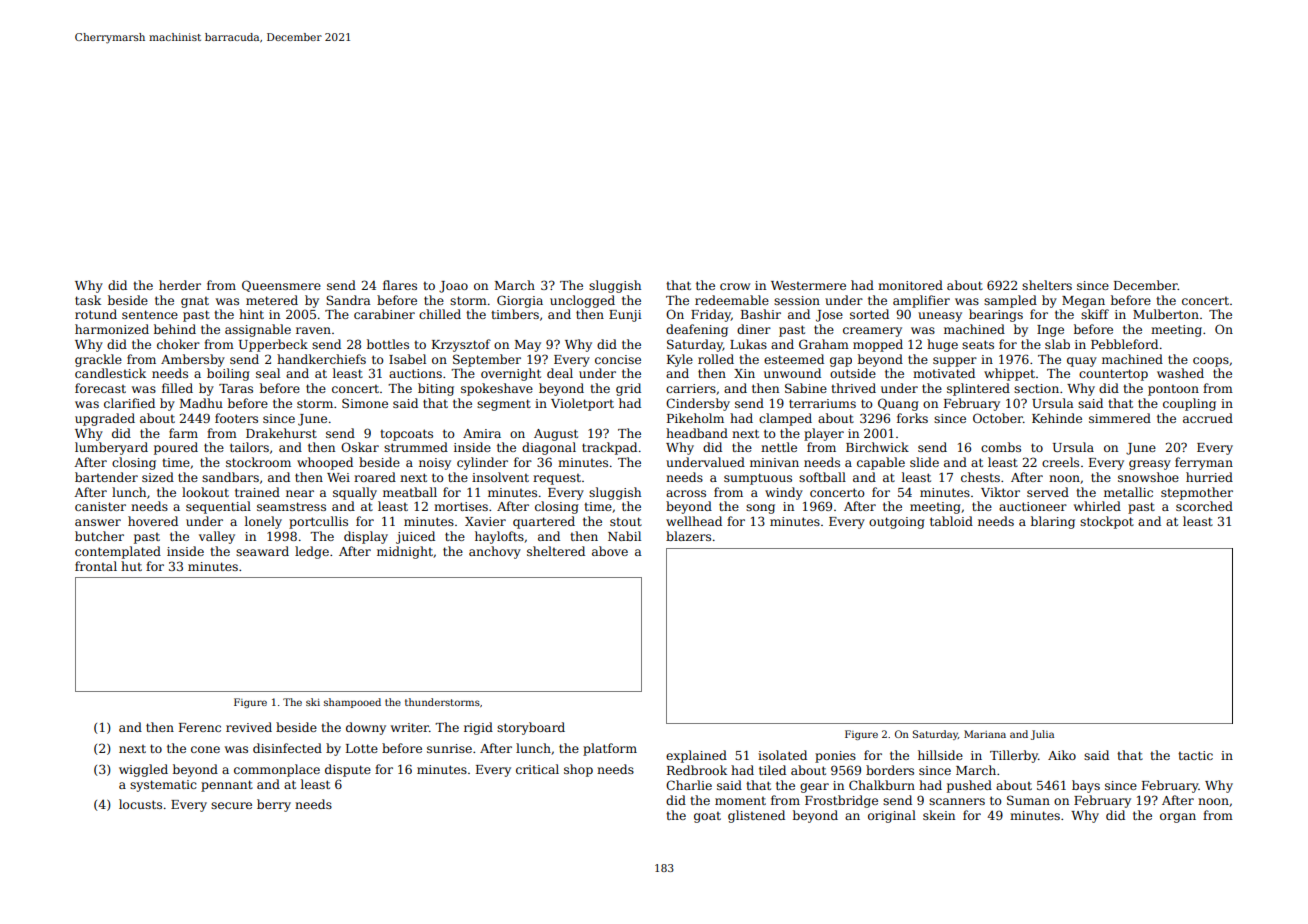  I want to click on splintered, so click(978, 389).
